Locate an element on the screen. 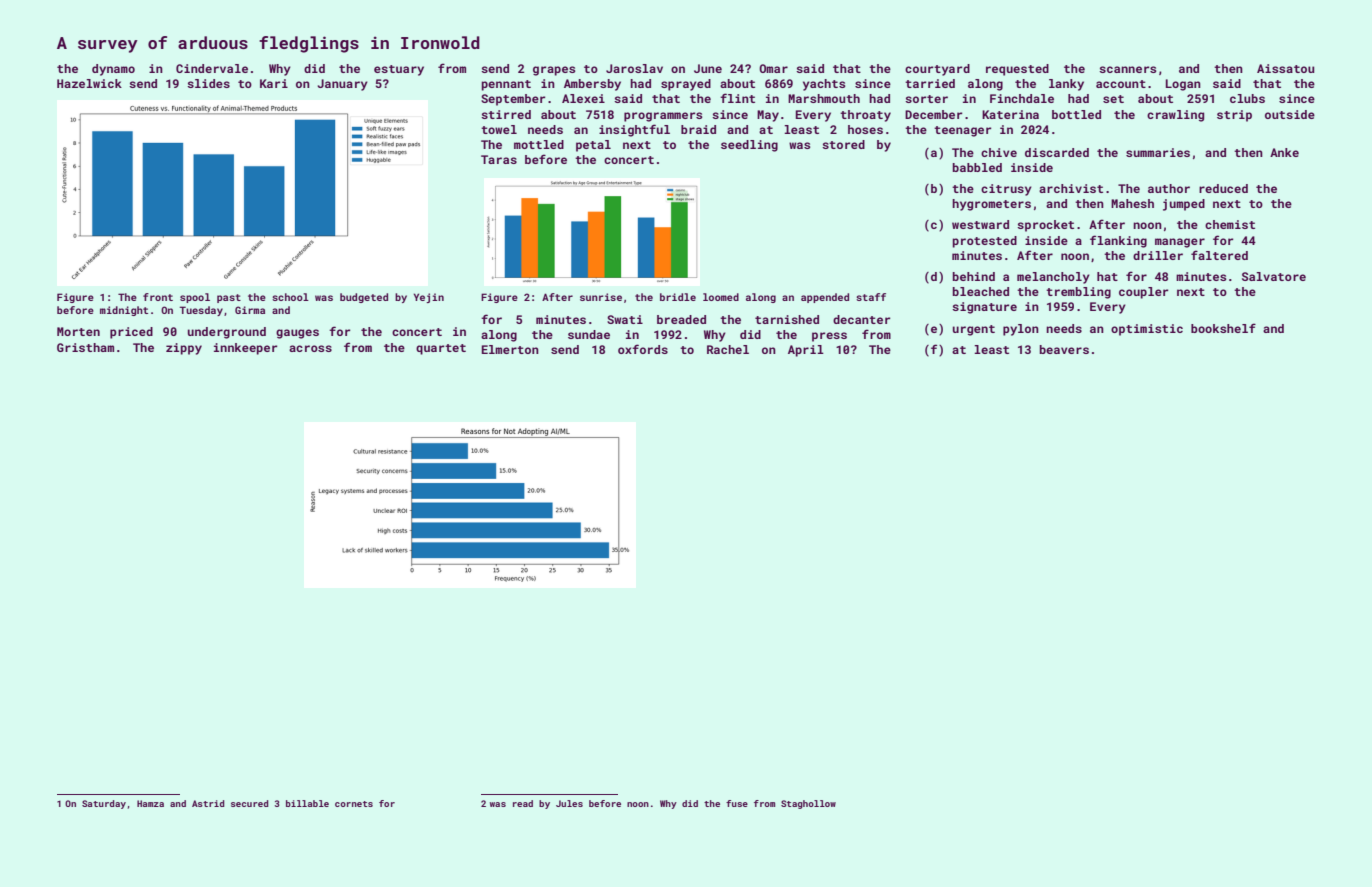 This screenshot has height=887, width=1372. slides is located at coordinates (208, 83).
